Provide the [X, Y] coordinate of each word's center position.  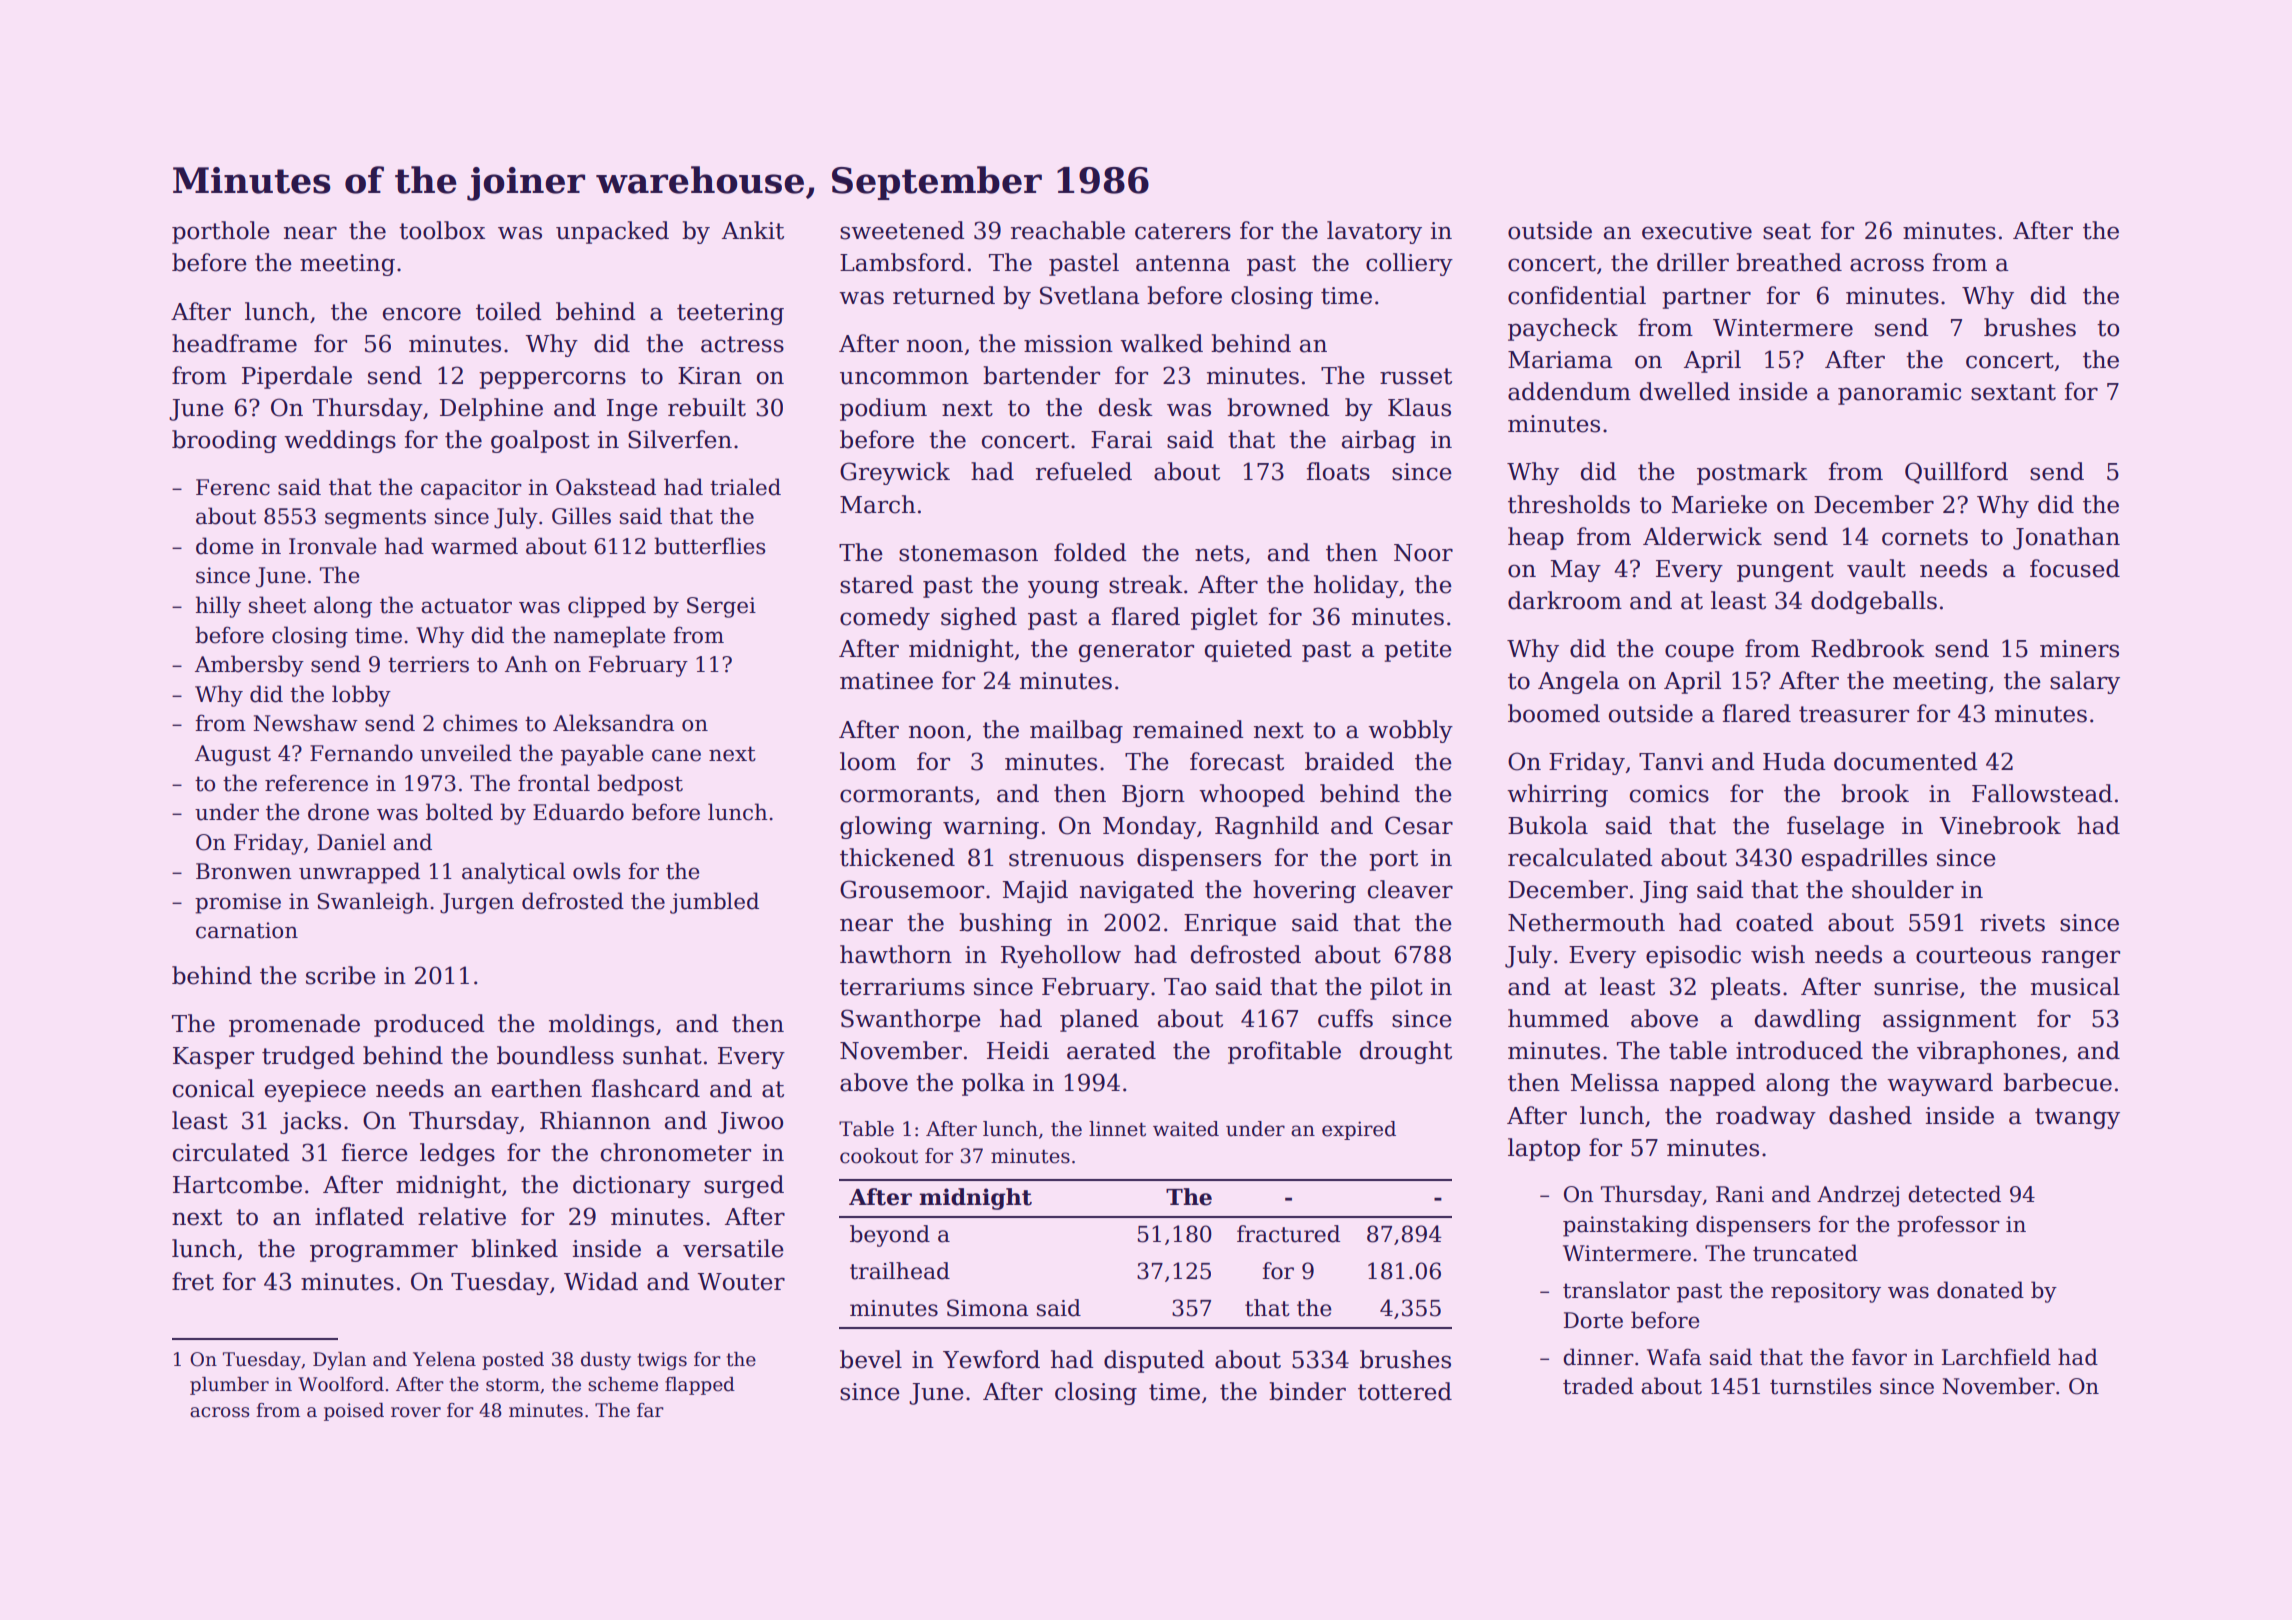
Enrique [1230, 925]
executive [1697, 231]
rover [416, 1412]
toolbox [442, 230]
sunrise [1916, 987]
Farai [1121, 440]
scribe [341, 975]
